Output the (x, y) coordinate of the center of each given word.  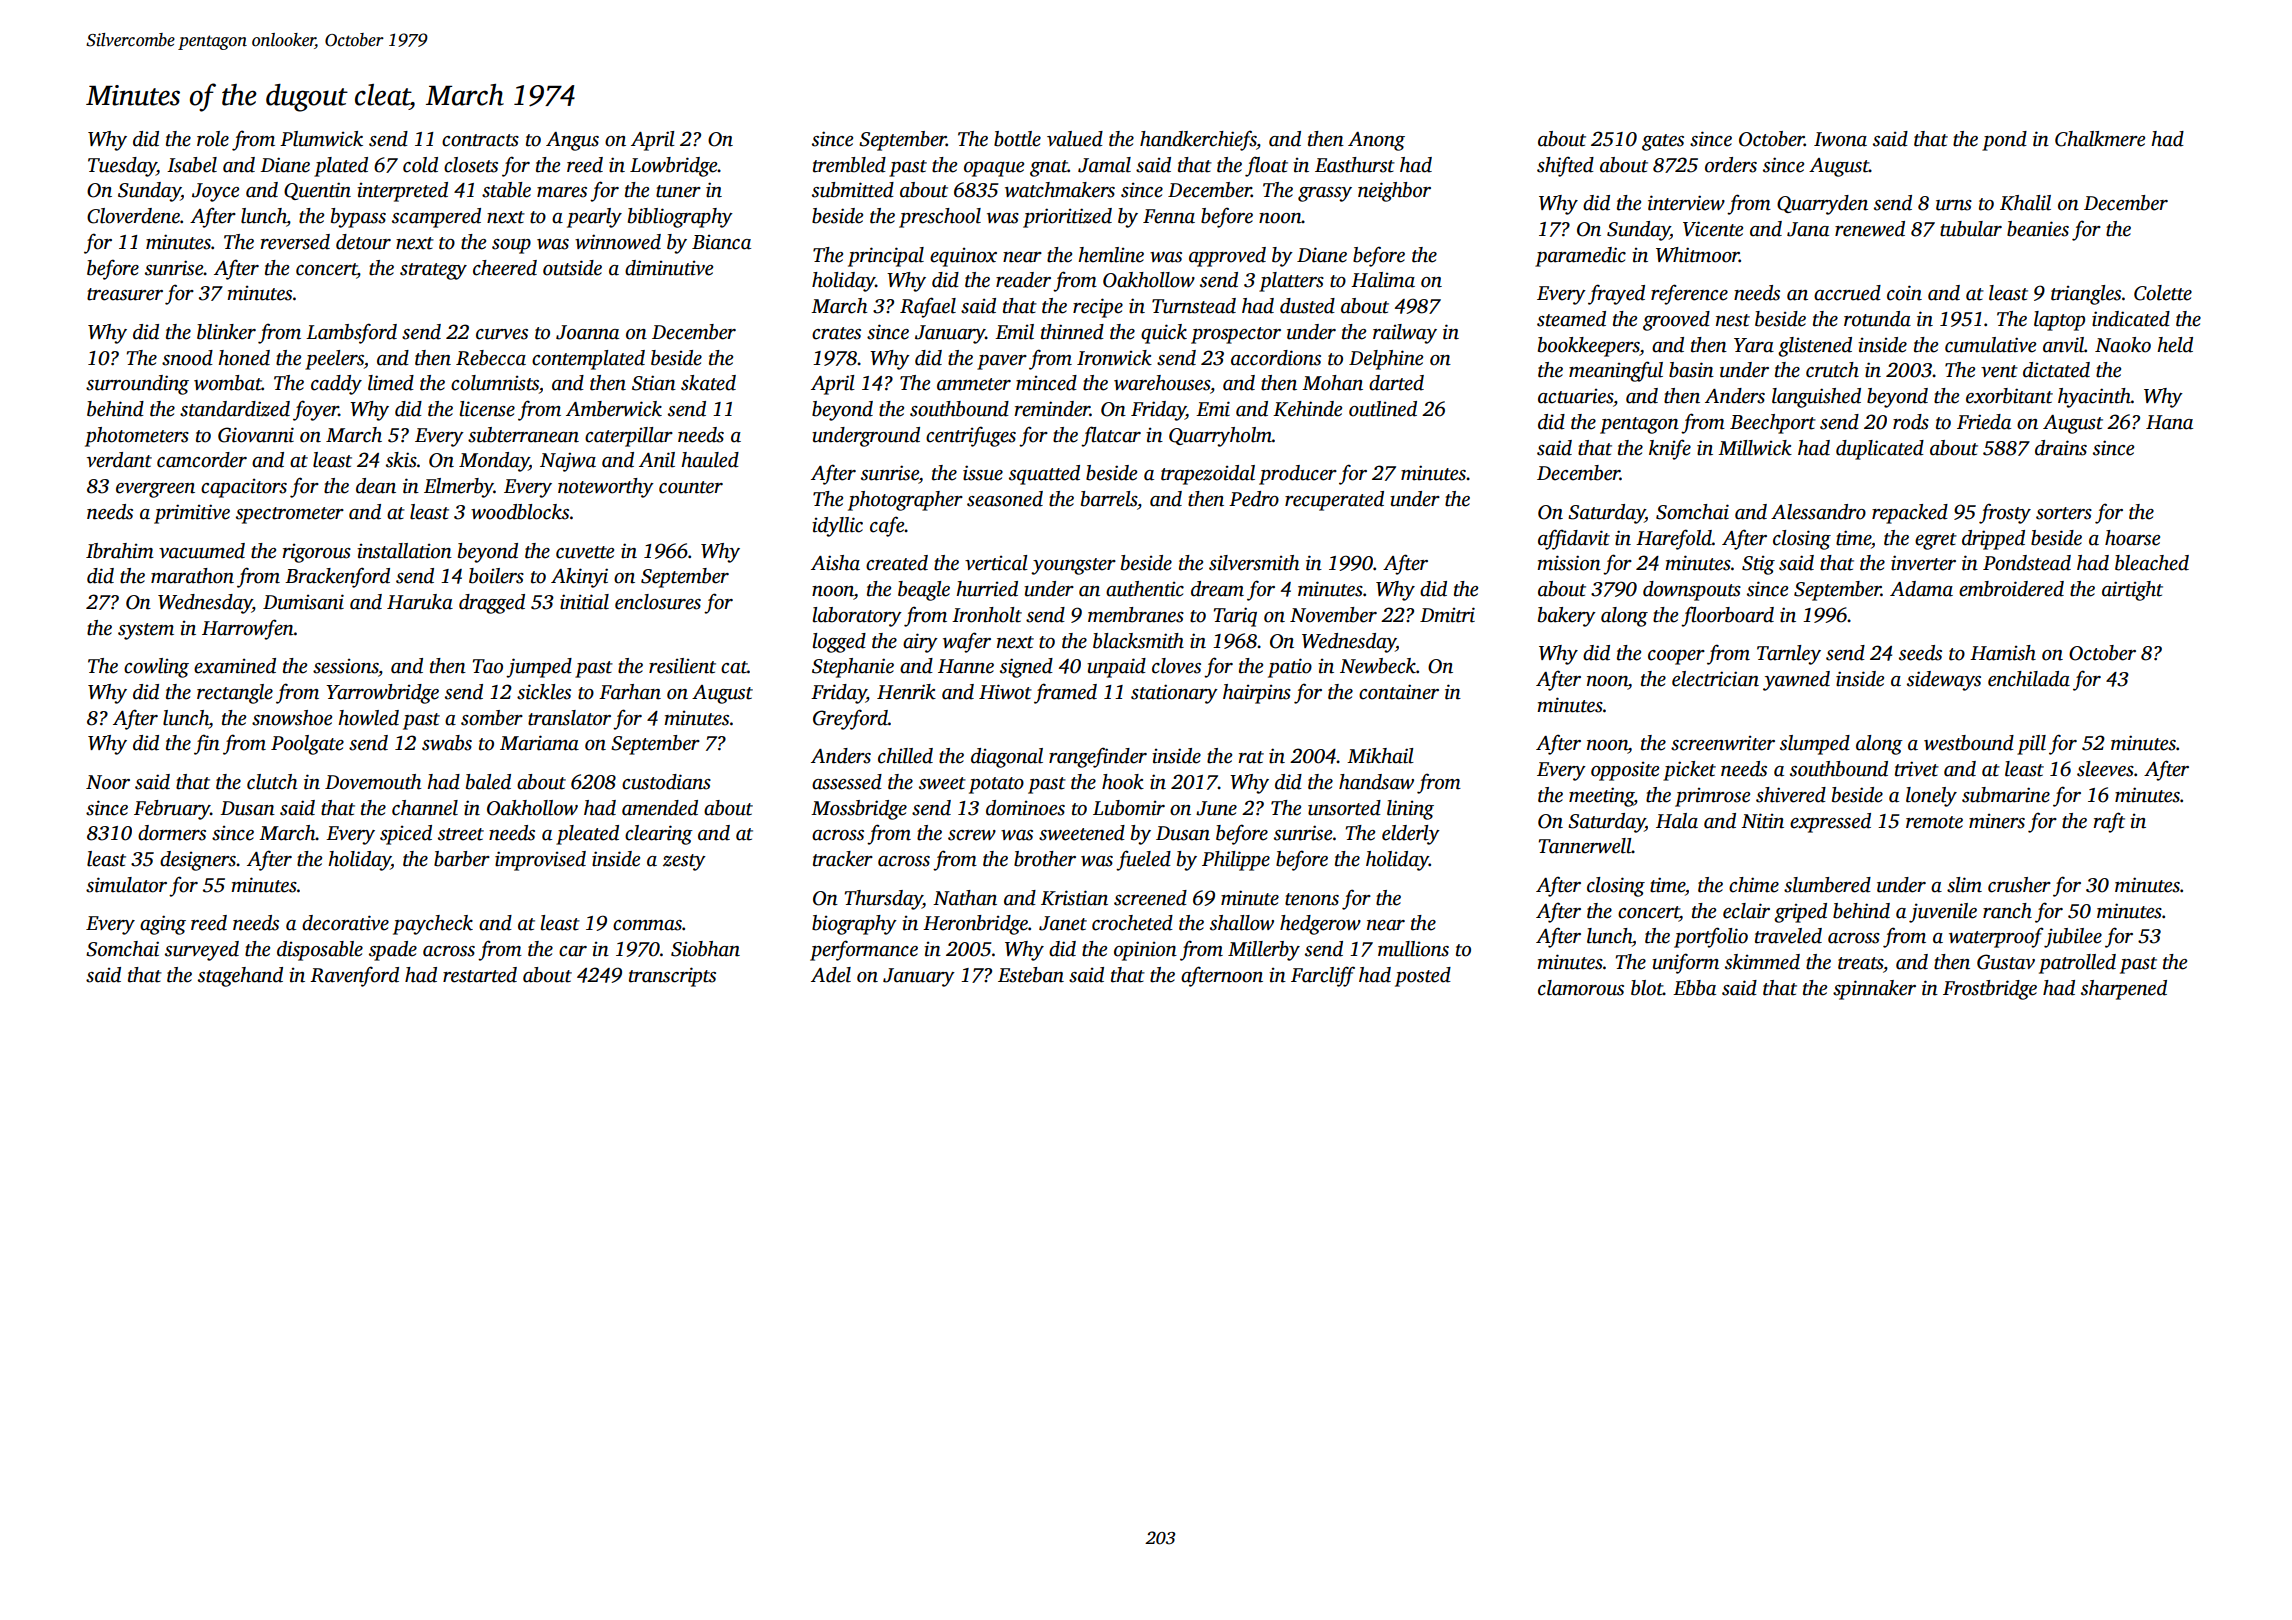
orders (1731, 165)
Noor (108, 782)
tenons (1312, 899)
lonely (1931, 797)
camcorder (202, 460)
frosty (2005, 513)
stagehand (240, 977)
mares (562, 192)
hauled (710, 460)
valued (1075, 139)
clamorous (1581, 988)
